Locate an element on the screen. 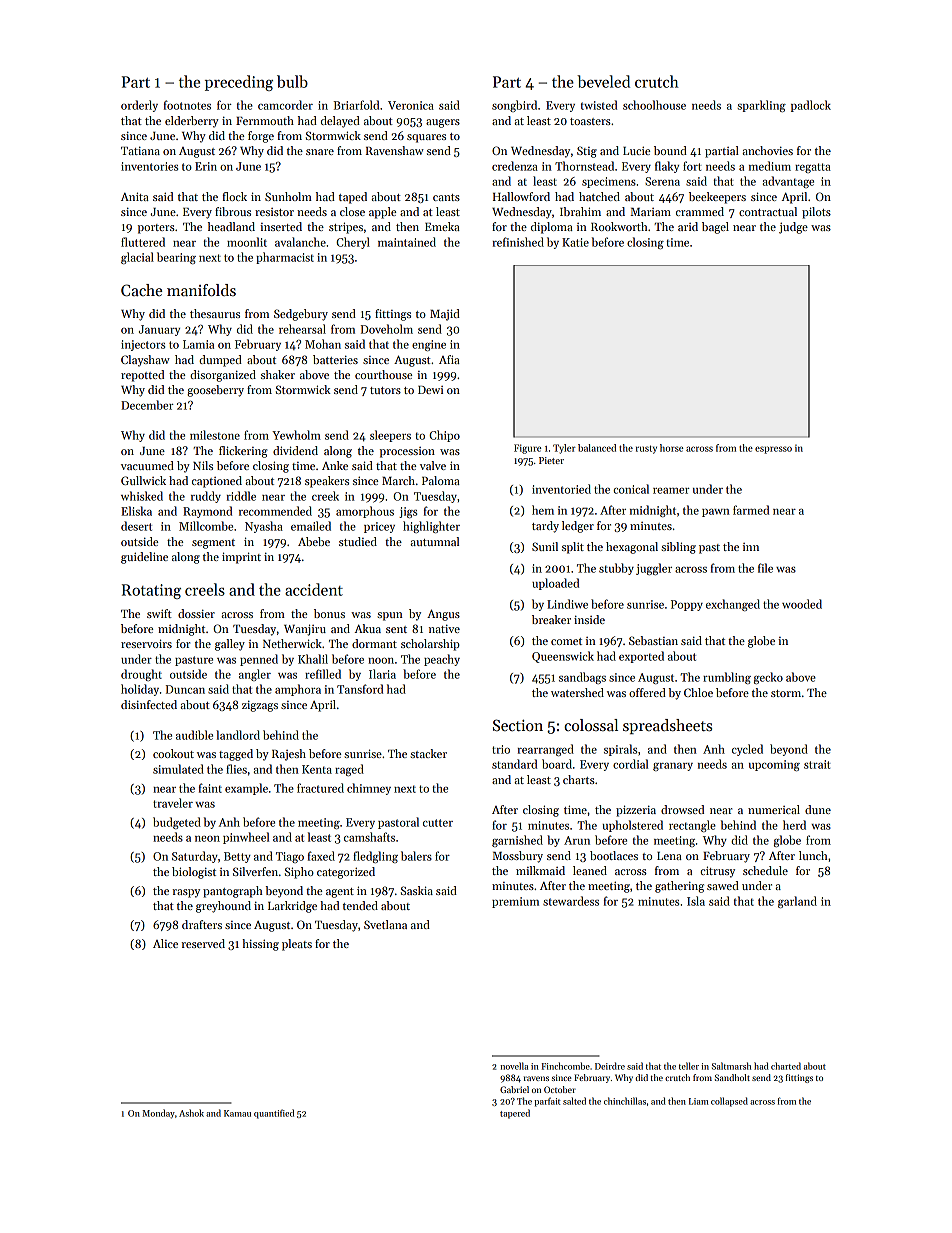 This screenshot has width=952, height=1233. Saskia is located at coordinates (417, 890).
